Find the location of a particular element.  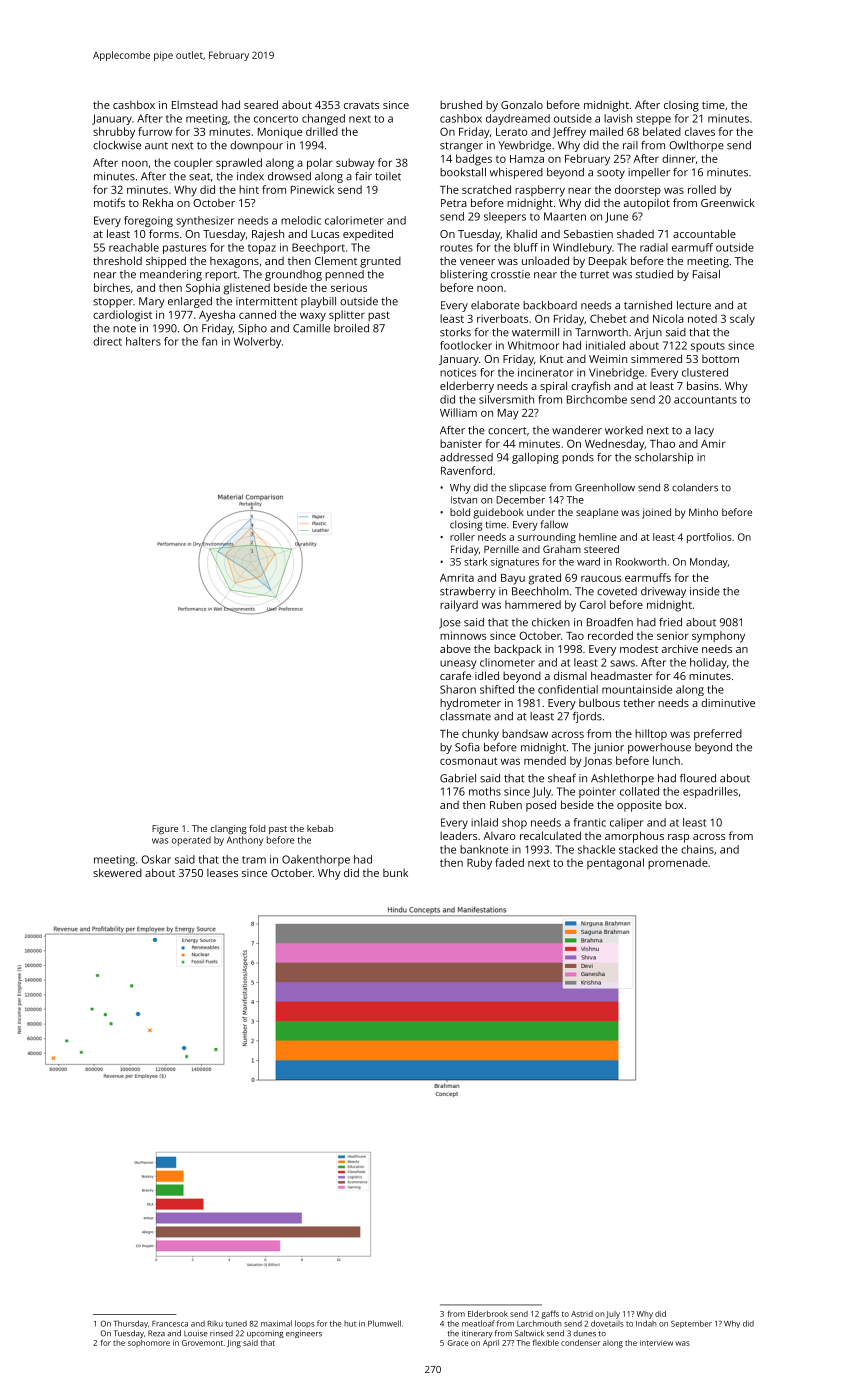

Amir is located at coordinates (713, 443).
